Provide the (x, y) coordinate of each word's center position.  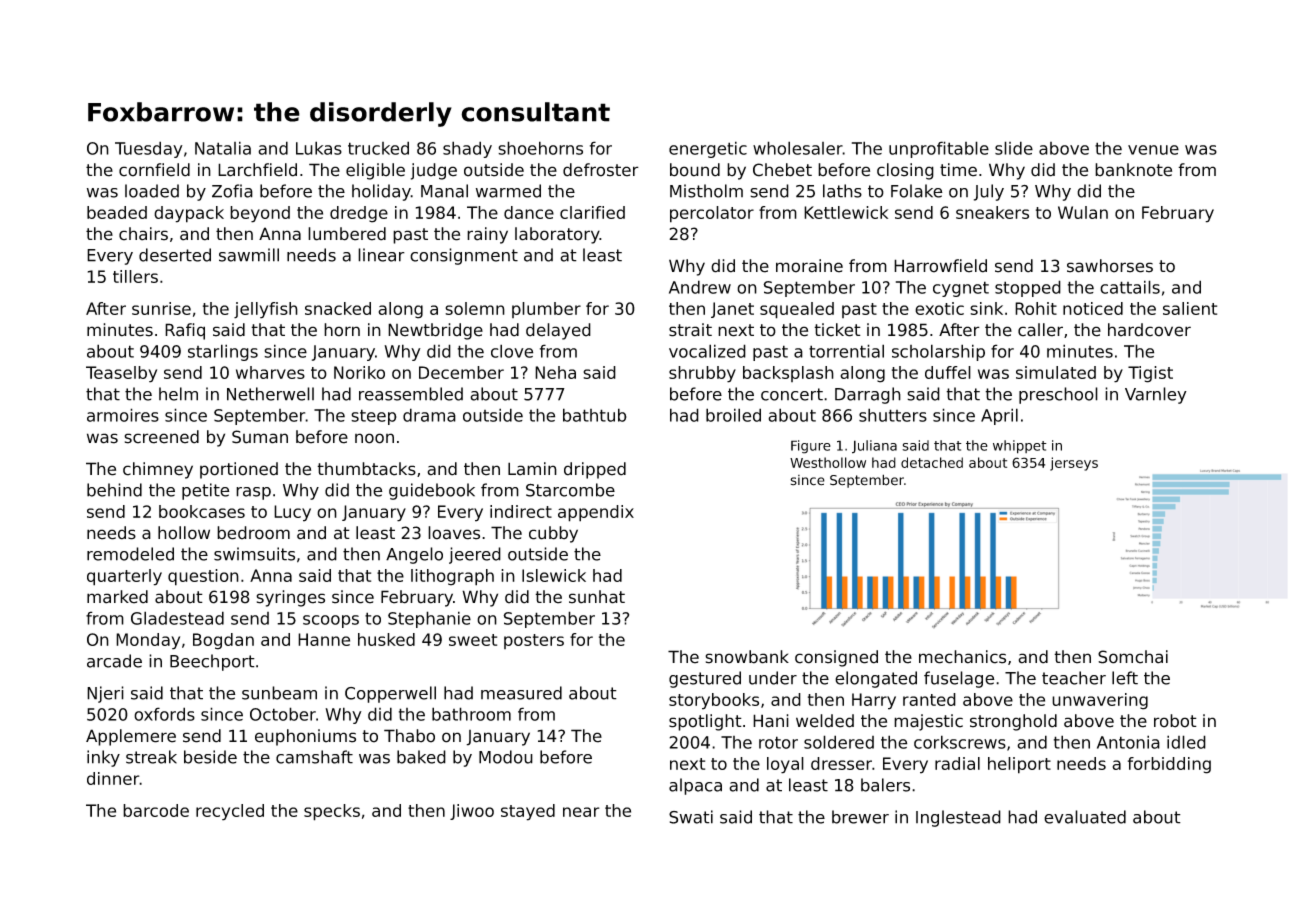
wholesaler (798, 148)
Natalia (223, 148)
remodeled (130, 554)
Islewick (554, 575)
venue (1153, 150)
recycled (230, 812)
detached (932, 462)
